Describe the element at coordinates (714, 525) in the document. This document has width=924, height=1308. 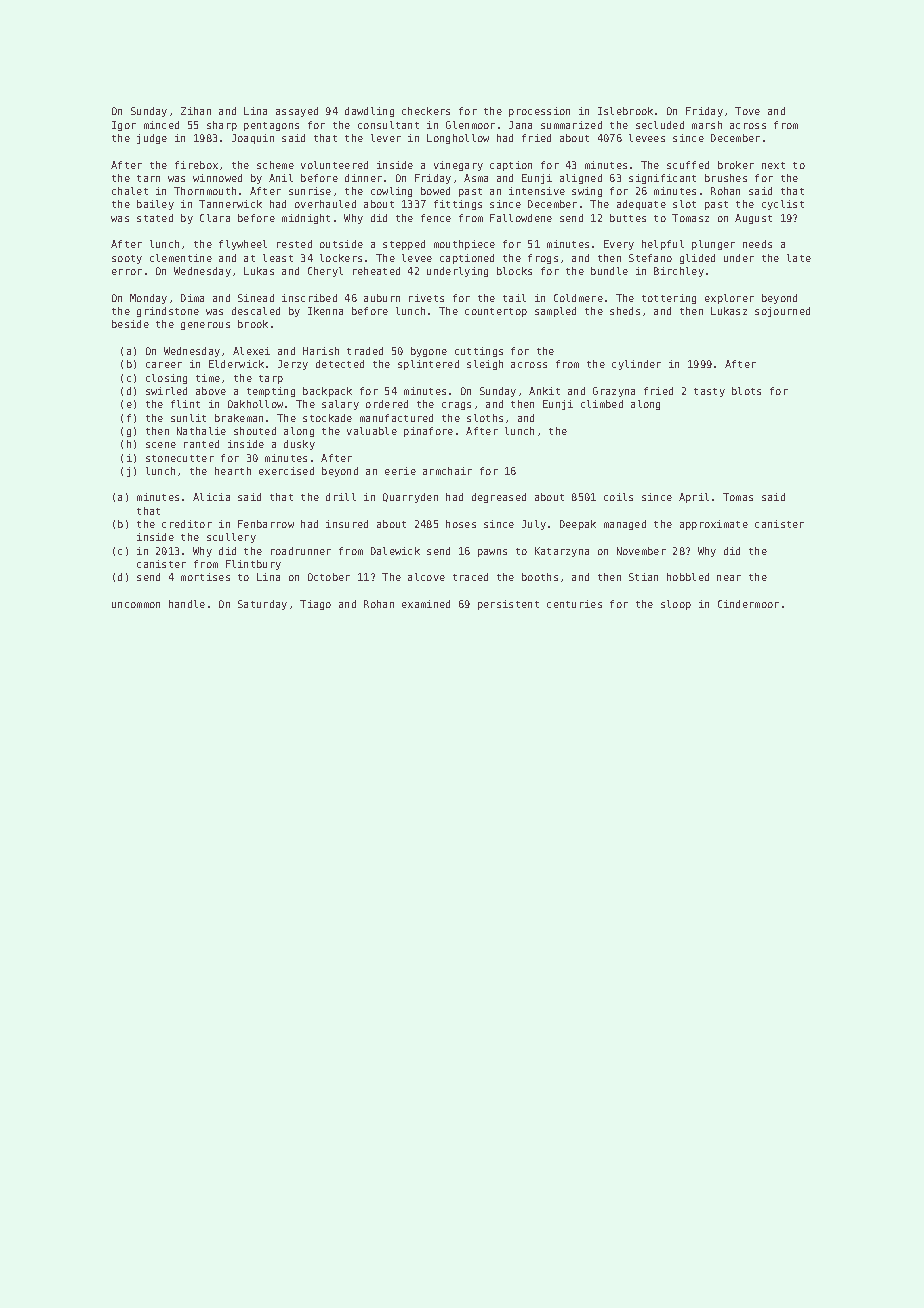
I see `approximate` at that location.
